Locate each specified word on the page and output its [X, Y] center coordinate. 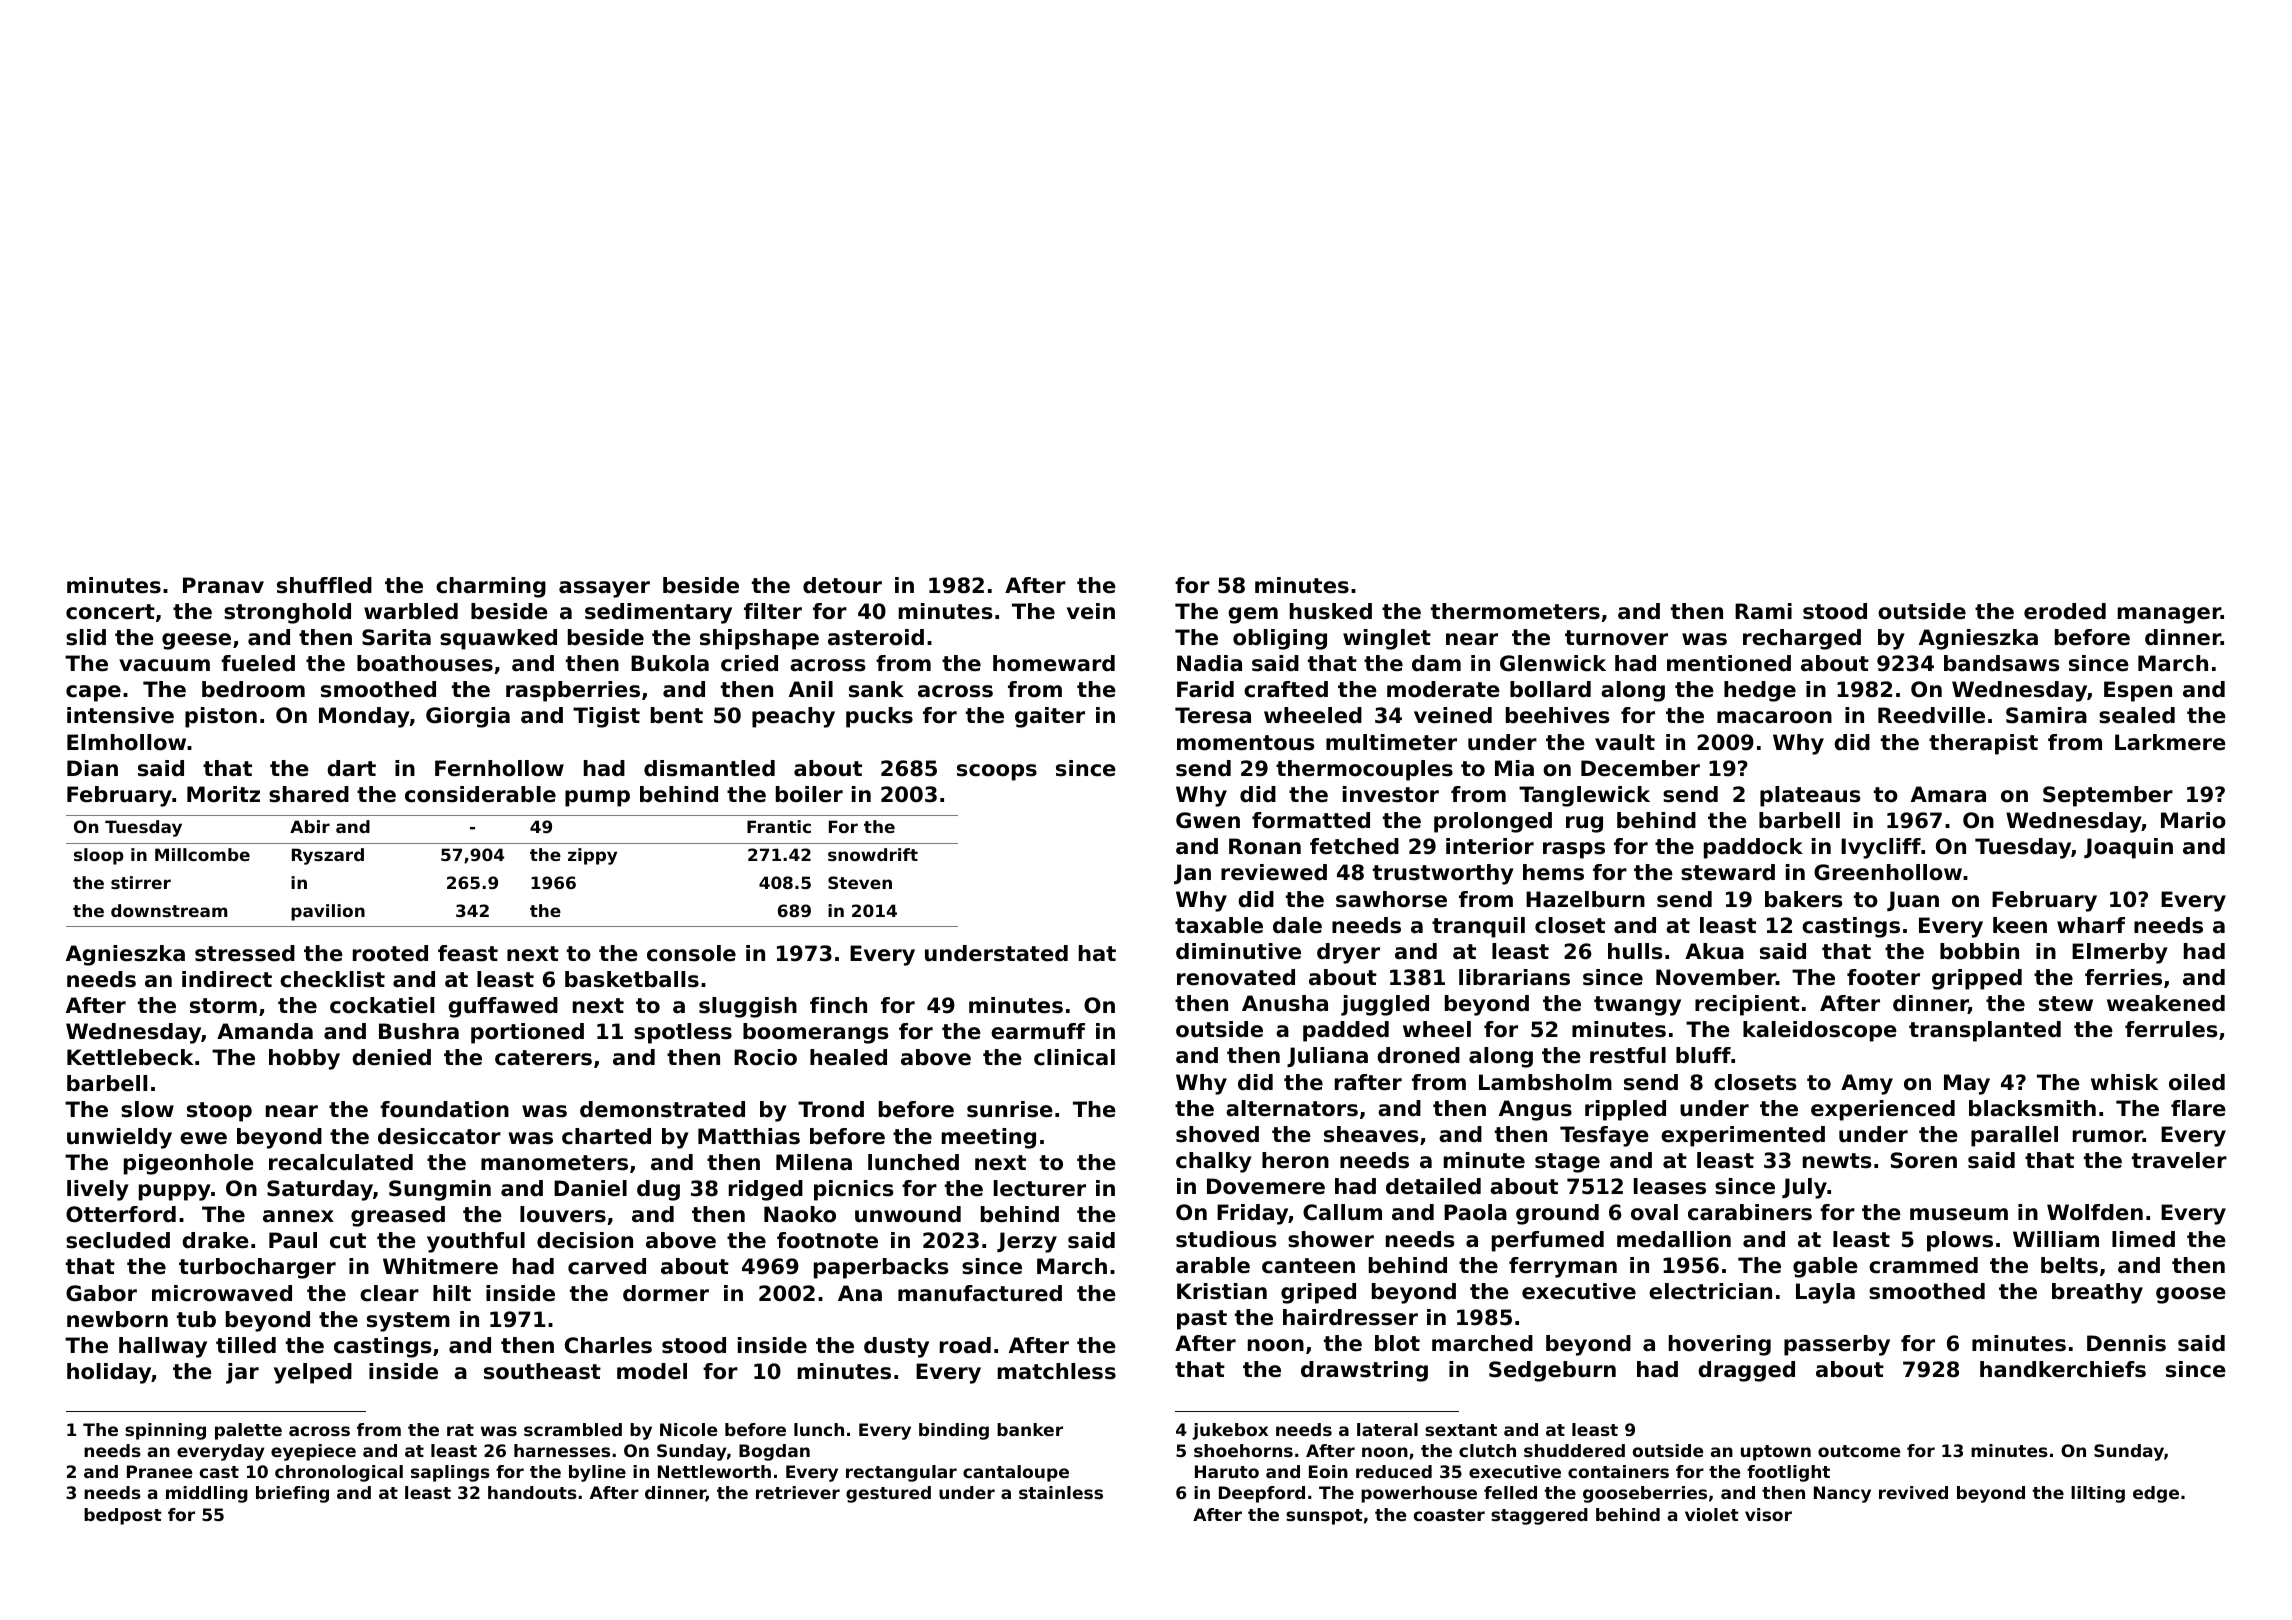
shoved [1217, 1134]
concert [110, 612]
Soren [1924, 1160]
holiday [109, 1373]
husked [1331, 611]
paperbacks [881, 1268]
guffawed [503, 1007]
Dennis [2126, 1343]
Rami [1763, 611]
